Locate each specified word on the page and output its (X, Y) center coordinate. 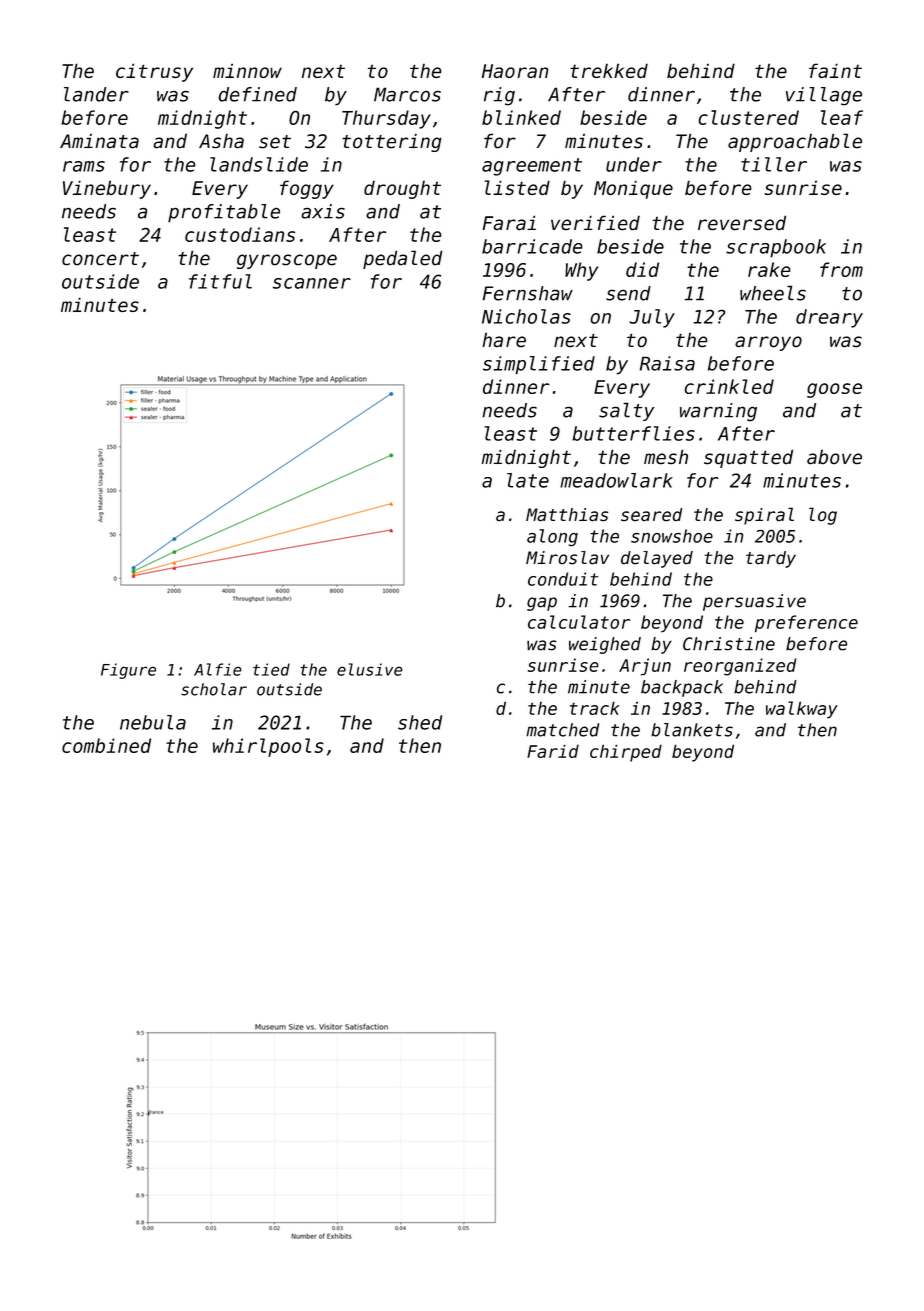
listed (517, 187)
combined (106, 745)
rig (499, 96)
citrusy (154, 73)
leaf (842, 117)
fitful (220, 281)
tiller (774, 164)
